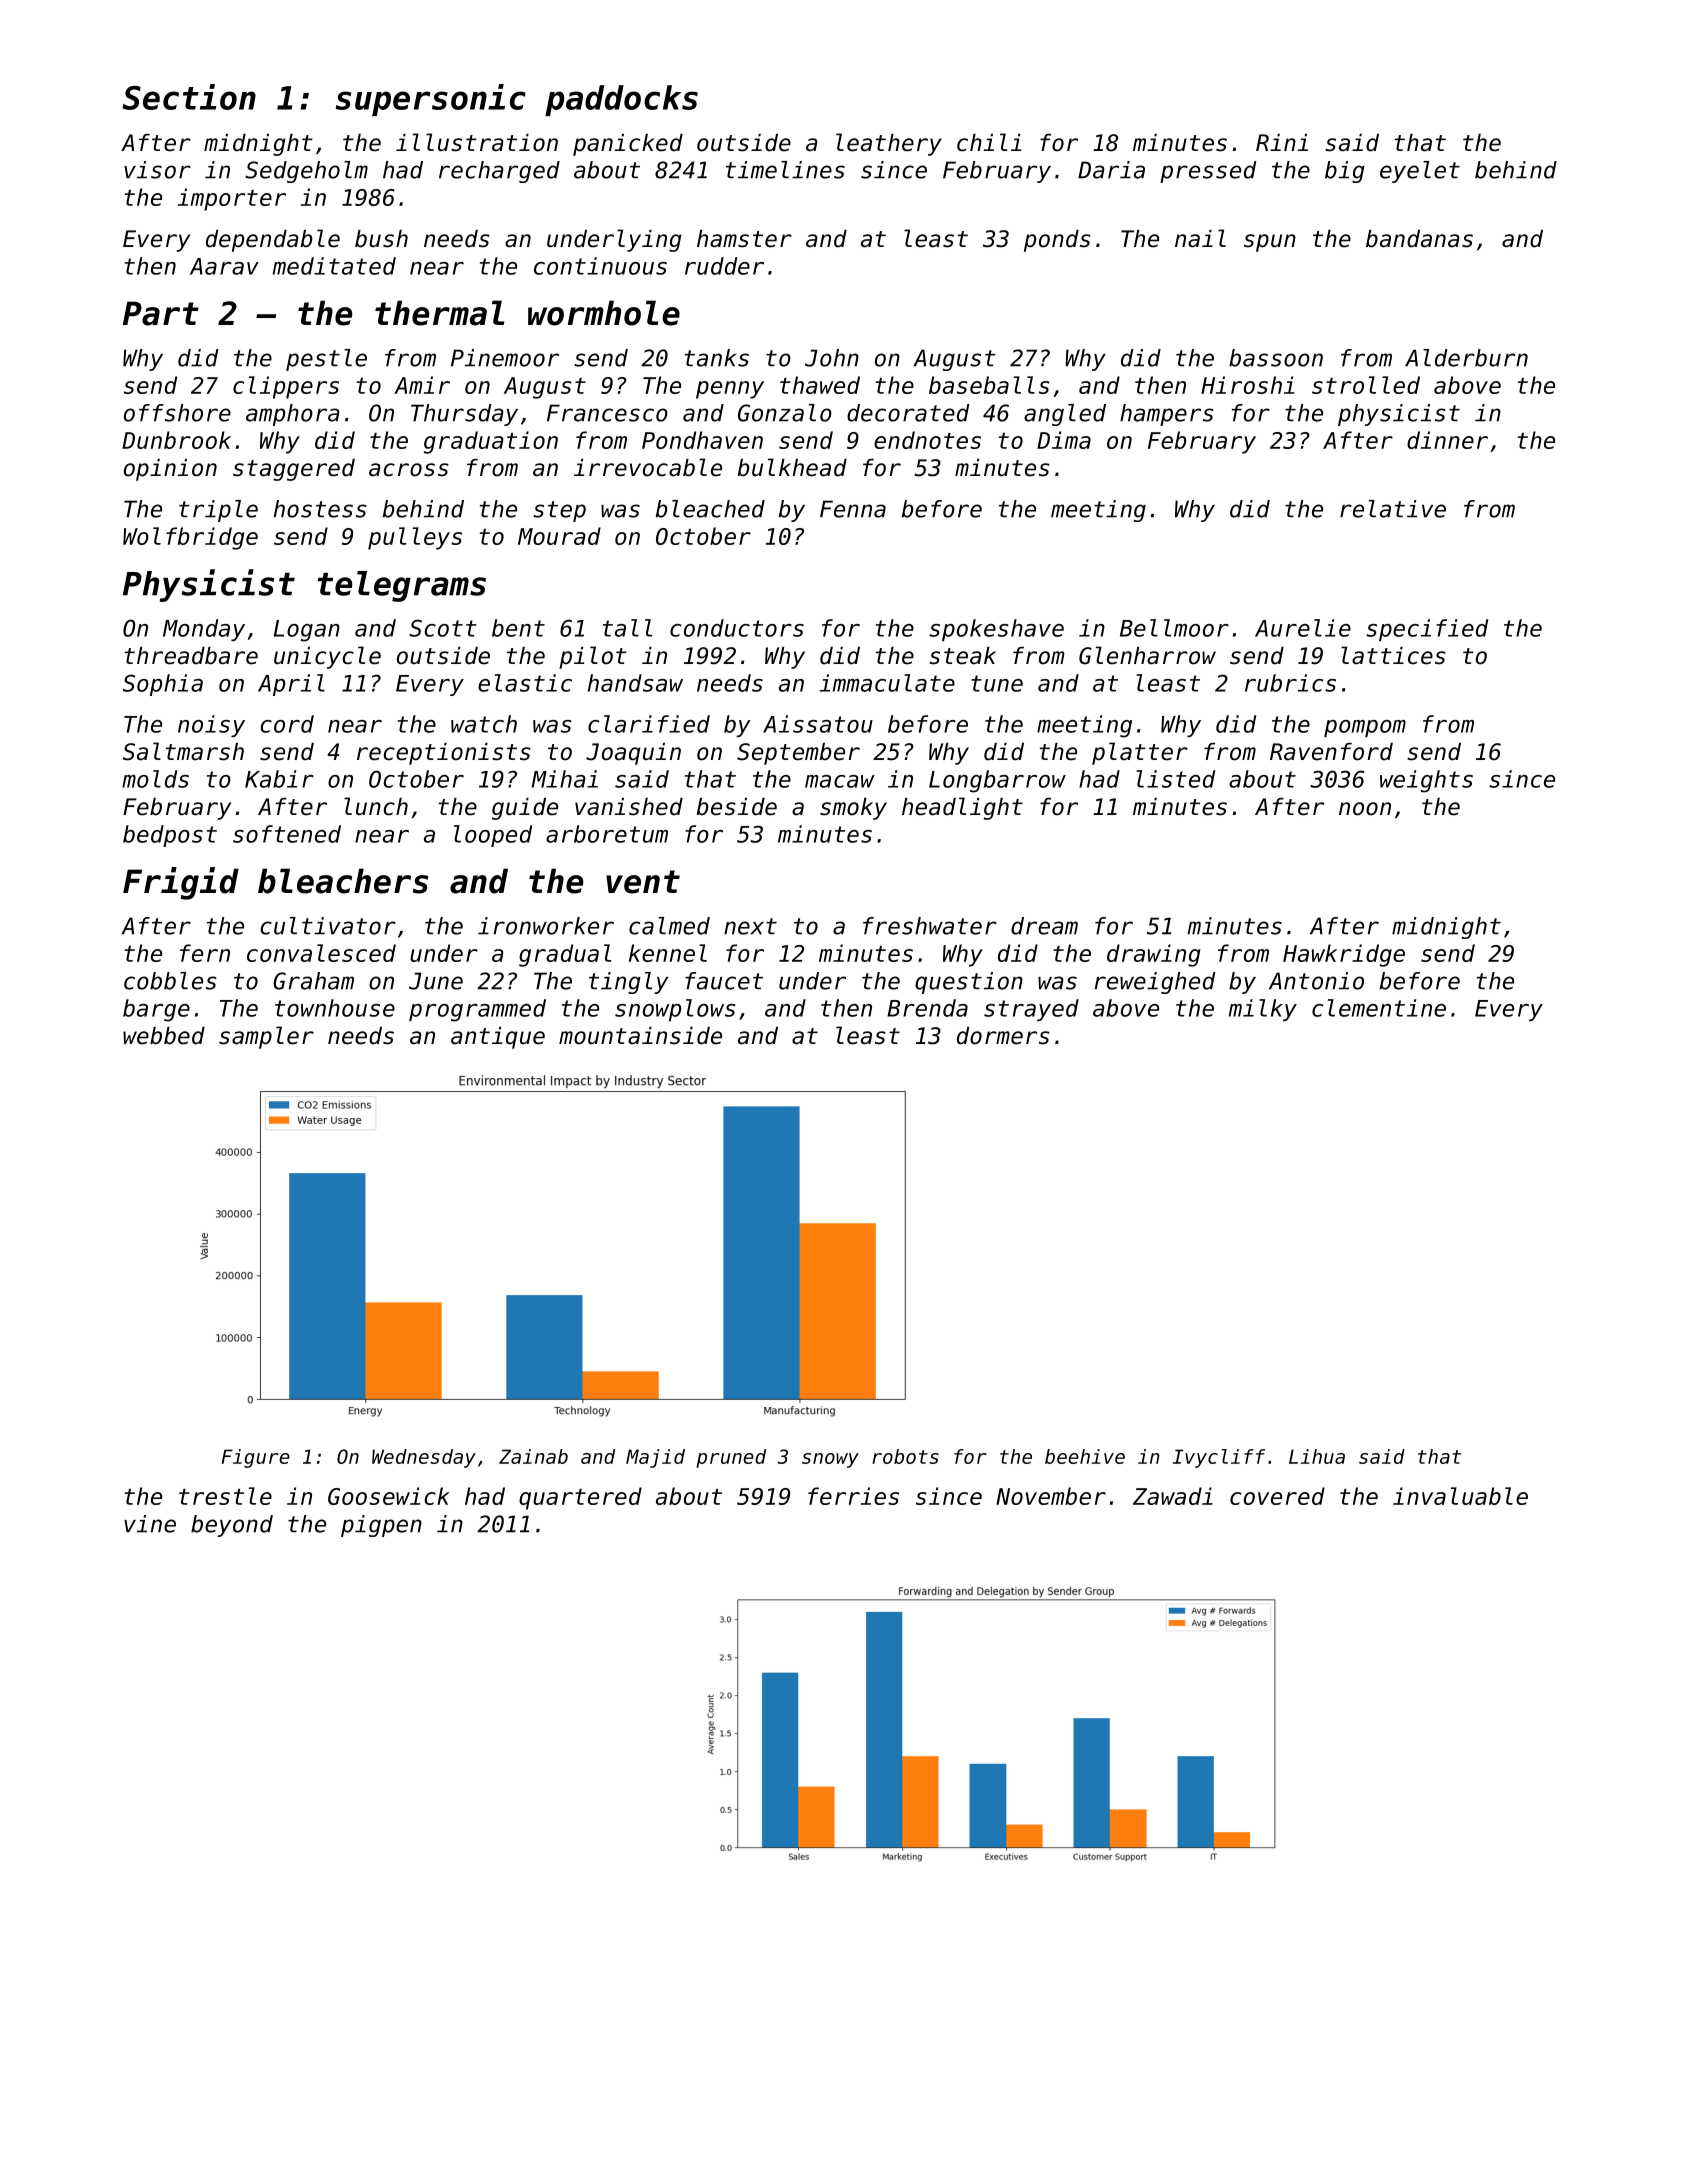  What do you see at coordinates (1282, 142) in the page?
I see `Rini` at bounding box center [1282, 142].
